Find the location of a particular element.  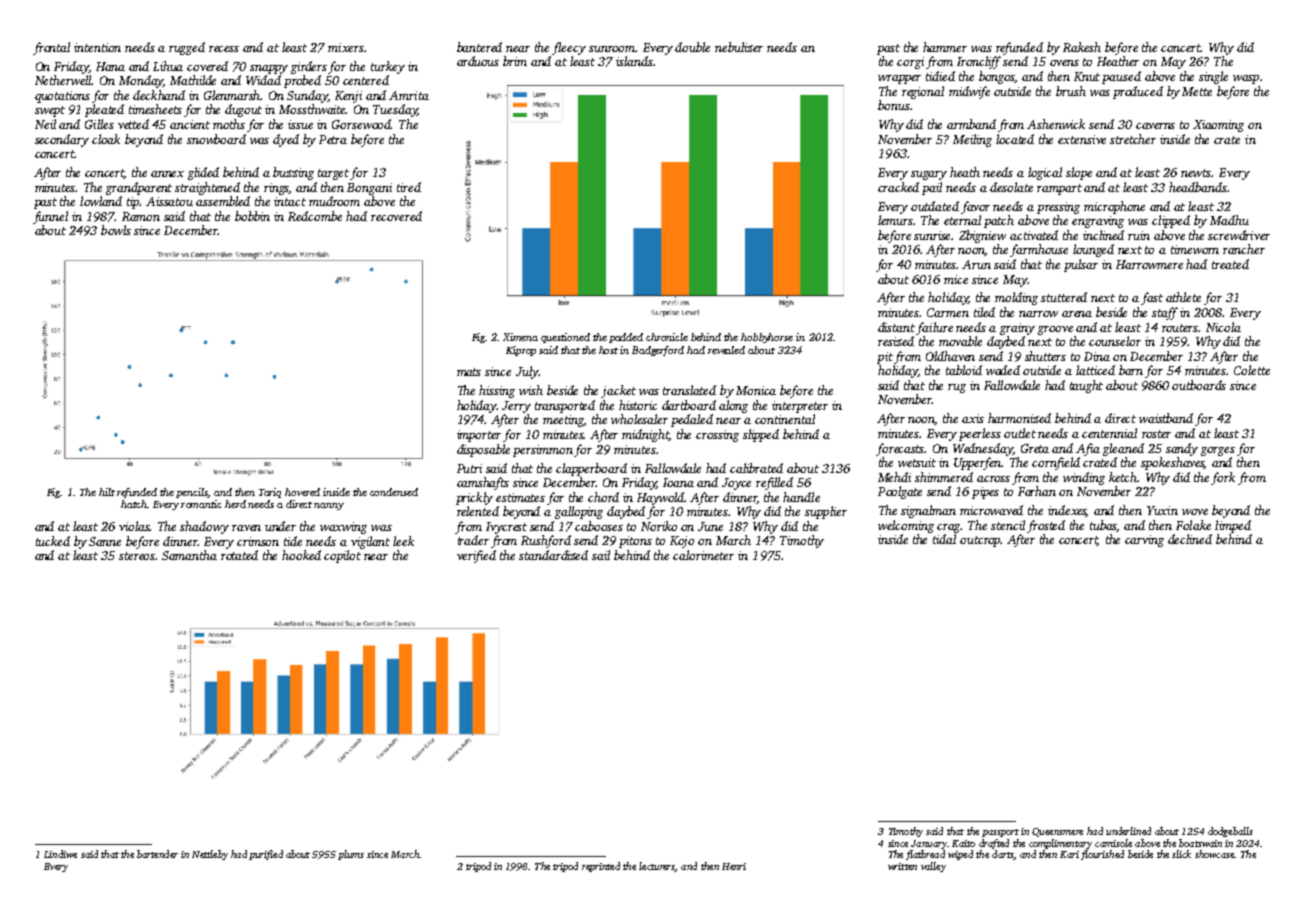

stereos is located at coordinates (137, 556).
